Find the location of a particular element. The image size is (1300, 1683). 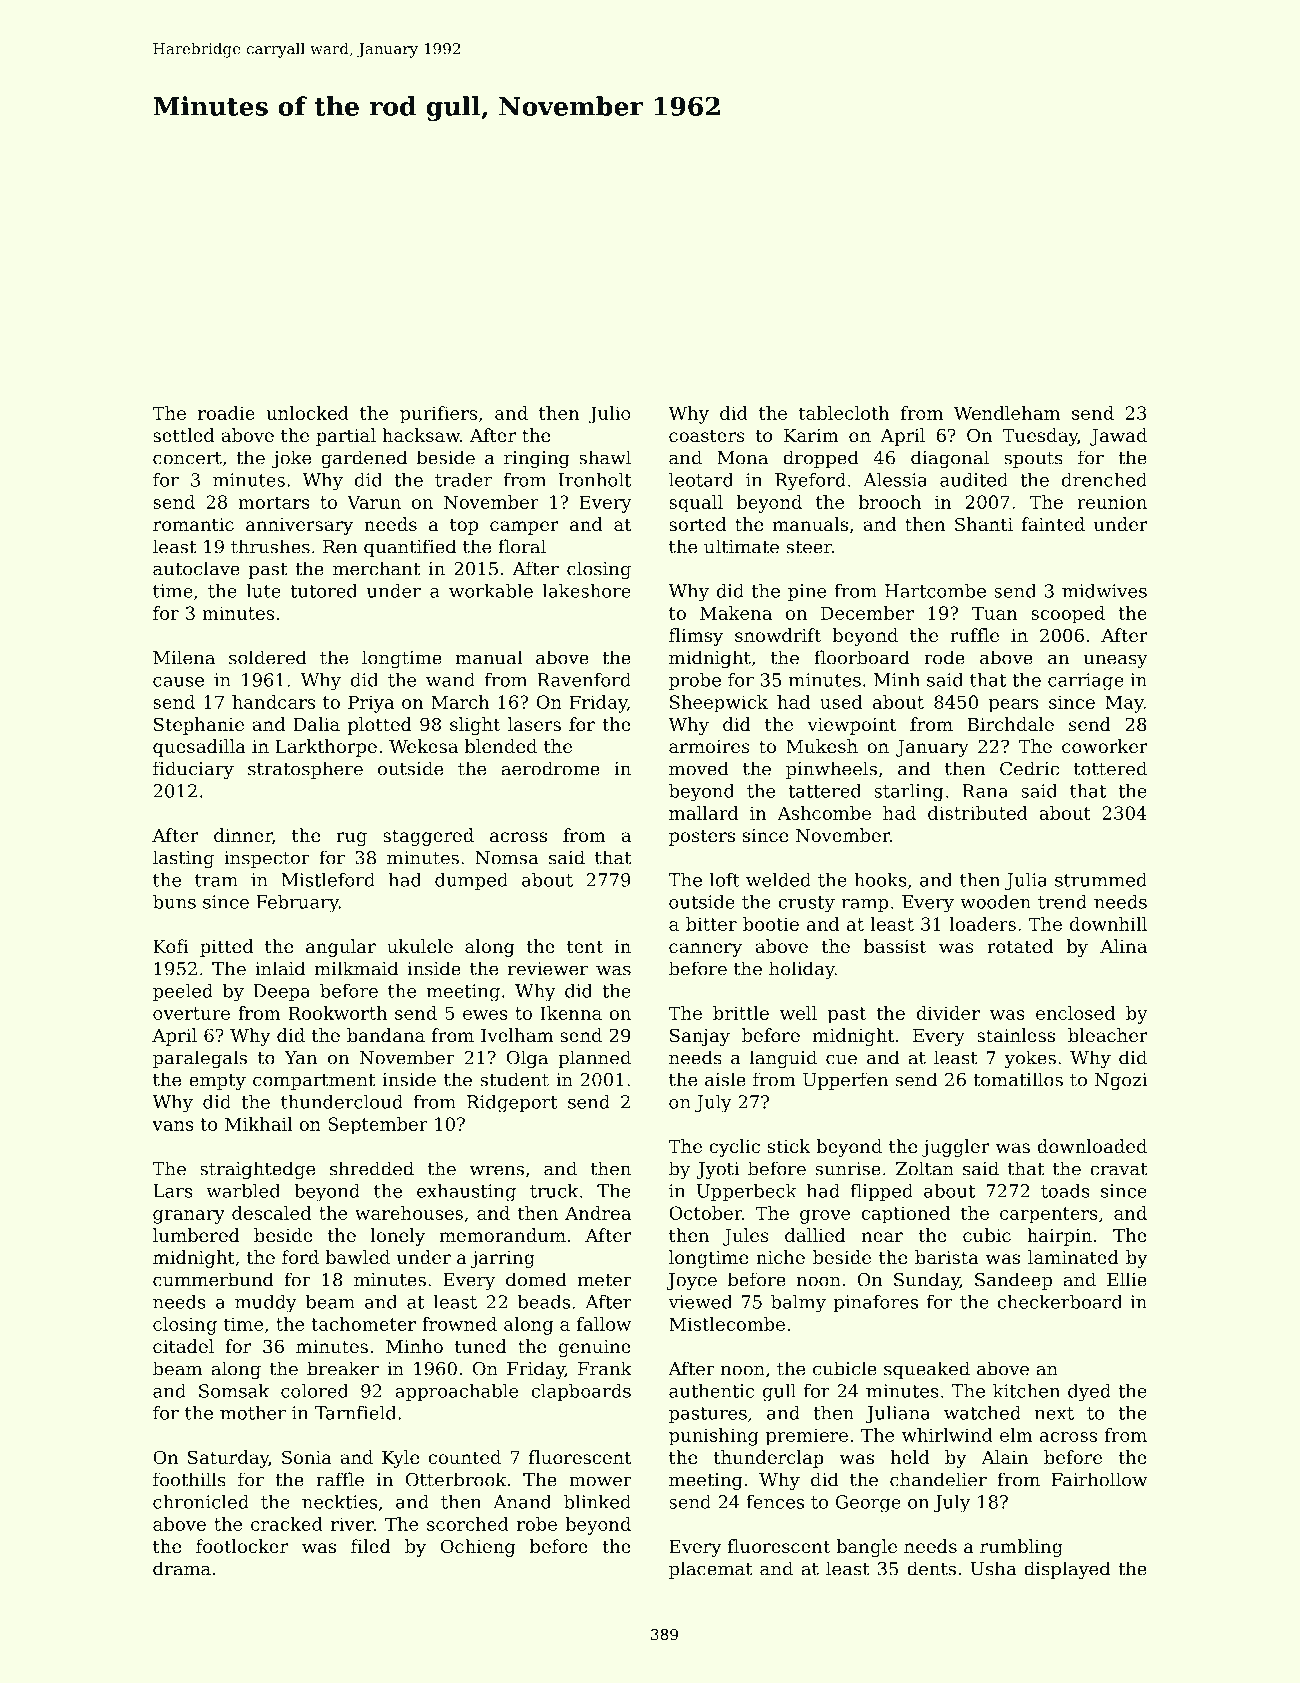

filed is located at coordinates (371, 1546).
